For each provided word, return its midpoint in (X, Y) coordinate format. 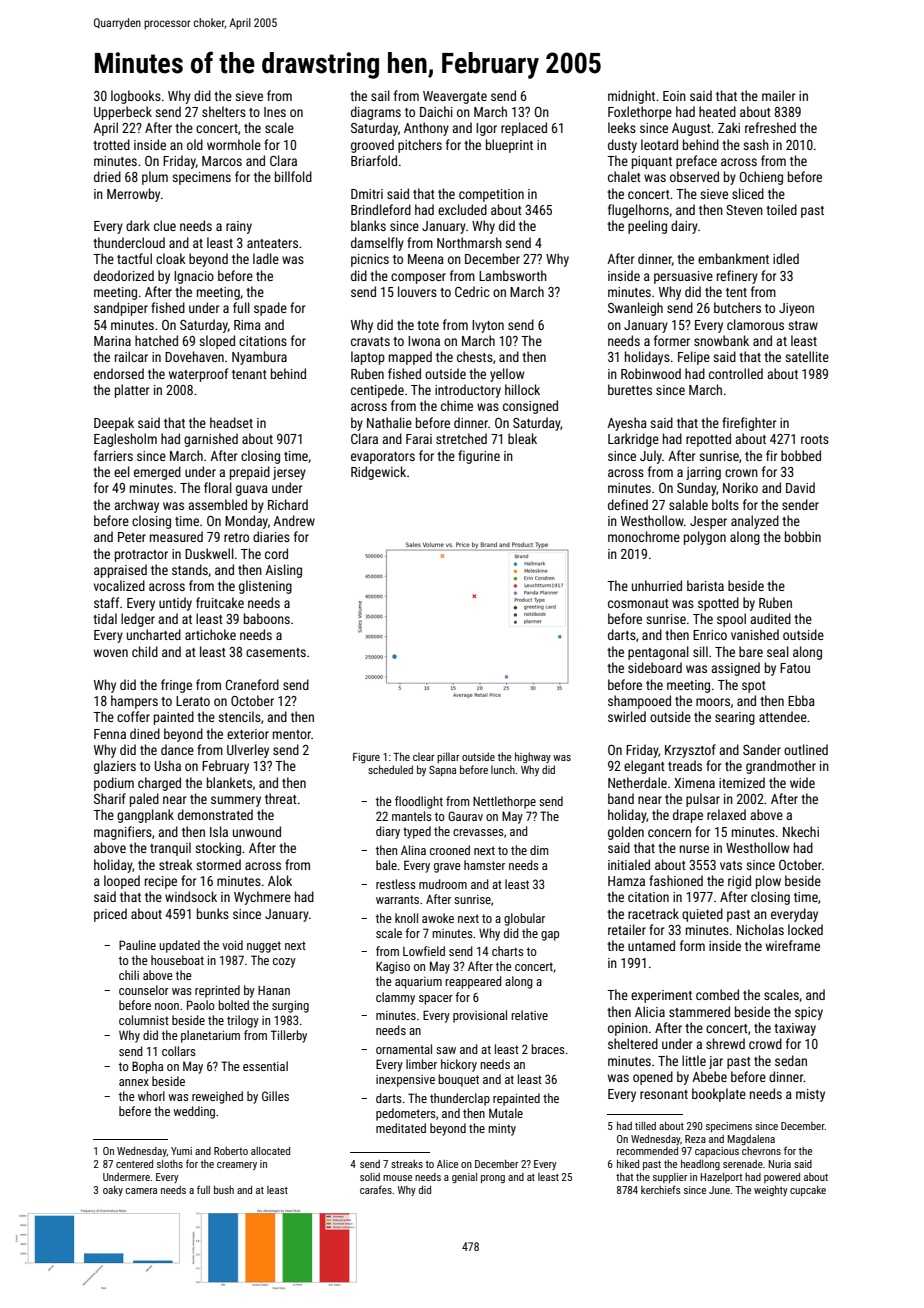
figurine (479, 457)
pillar (448, 757)
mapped (410, 358)
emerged (157, 473)
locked (805, 929)
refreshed (770, 127)
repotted (708, 440)
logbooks (136, 97)
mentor (292, 734)
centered (134, 1164)
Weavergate (455, 97)
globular (524, 919)
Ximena (694, 783)
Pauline (137, 945)
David (800, 487)
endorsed (119, 373)
